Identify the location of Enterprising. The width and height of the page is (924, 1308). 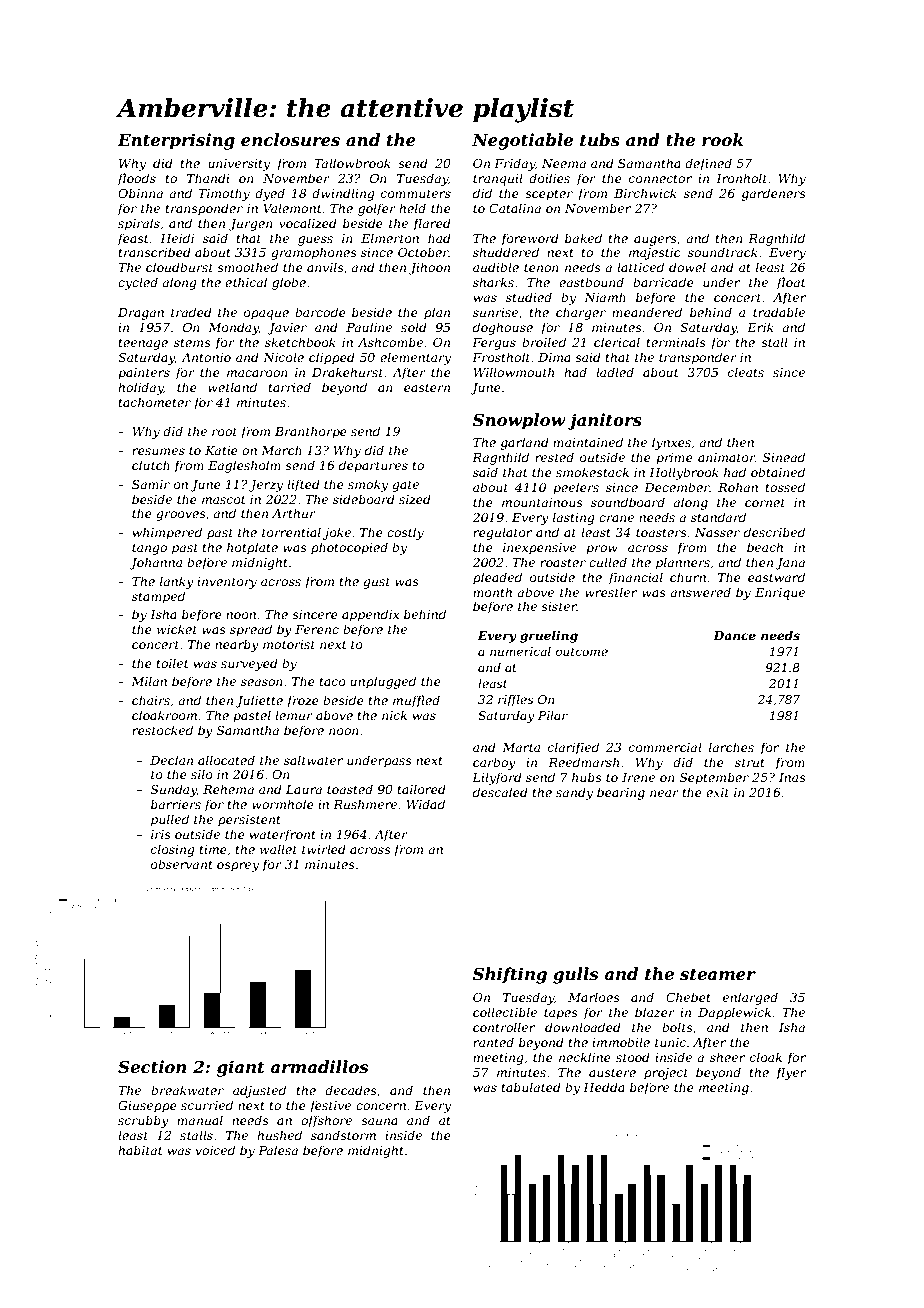
(176, 141).
